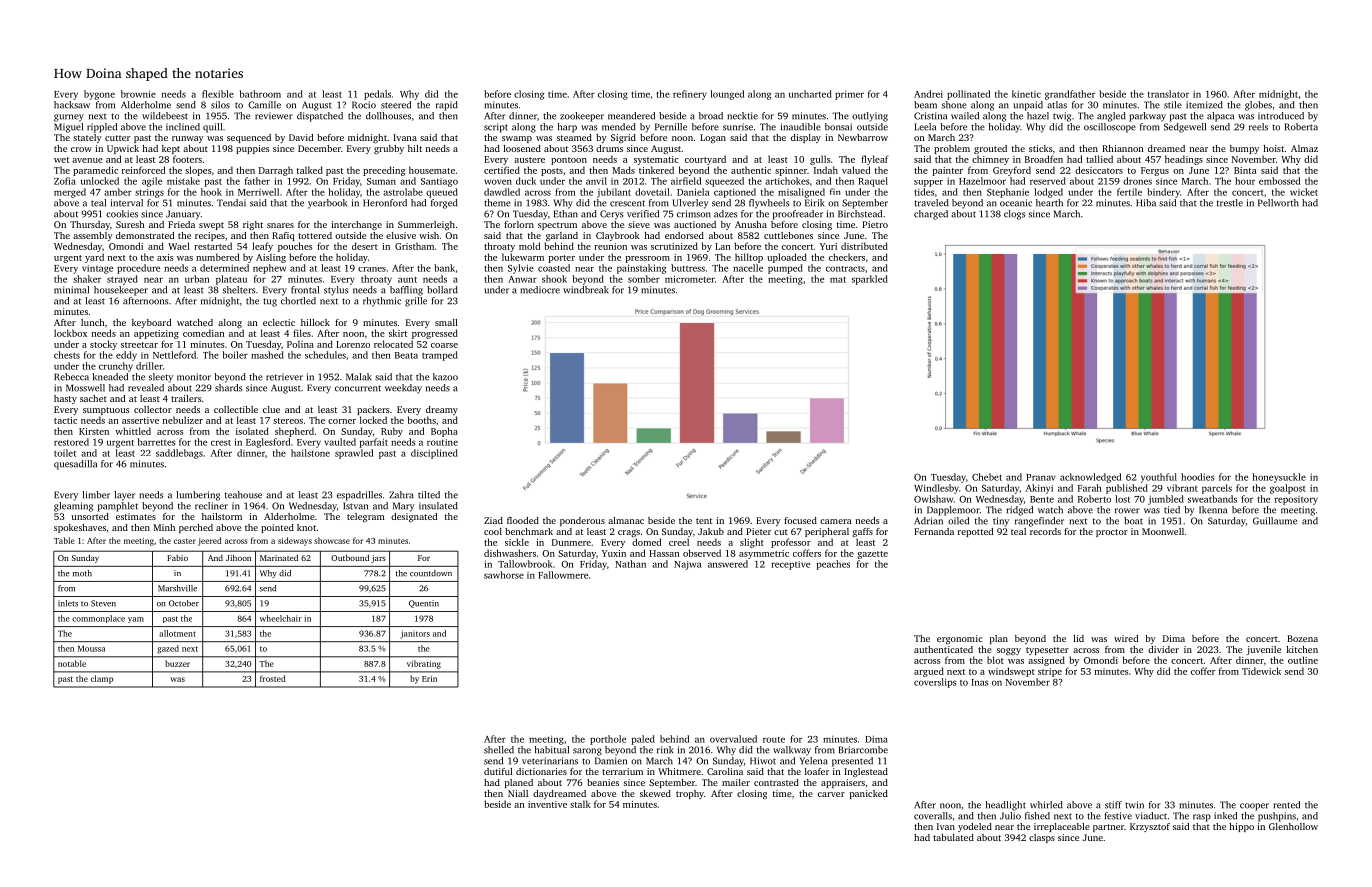  Describe the element at coordinates (181, 224) in the screenshot. I see `Frieda` at that location.
